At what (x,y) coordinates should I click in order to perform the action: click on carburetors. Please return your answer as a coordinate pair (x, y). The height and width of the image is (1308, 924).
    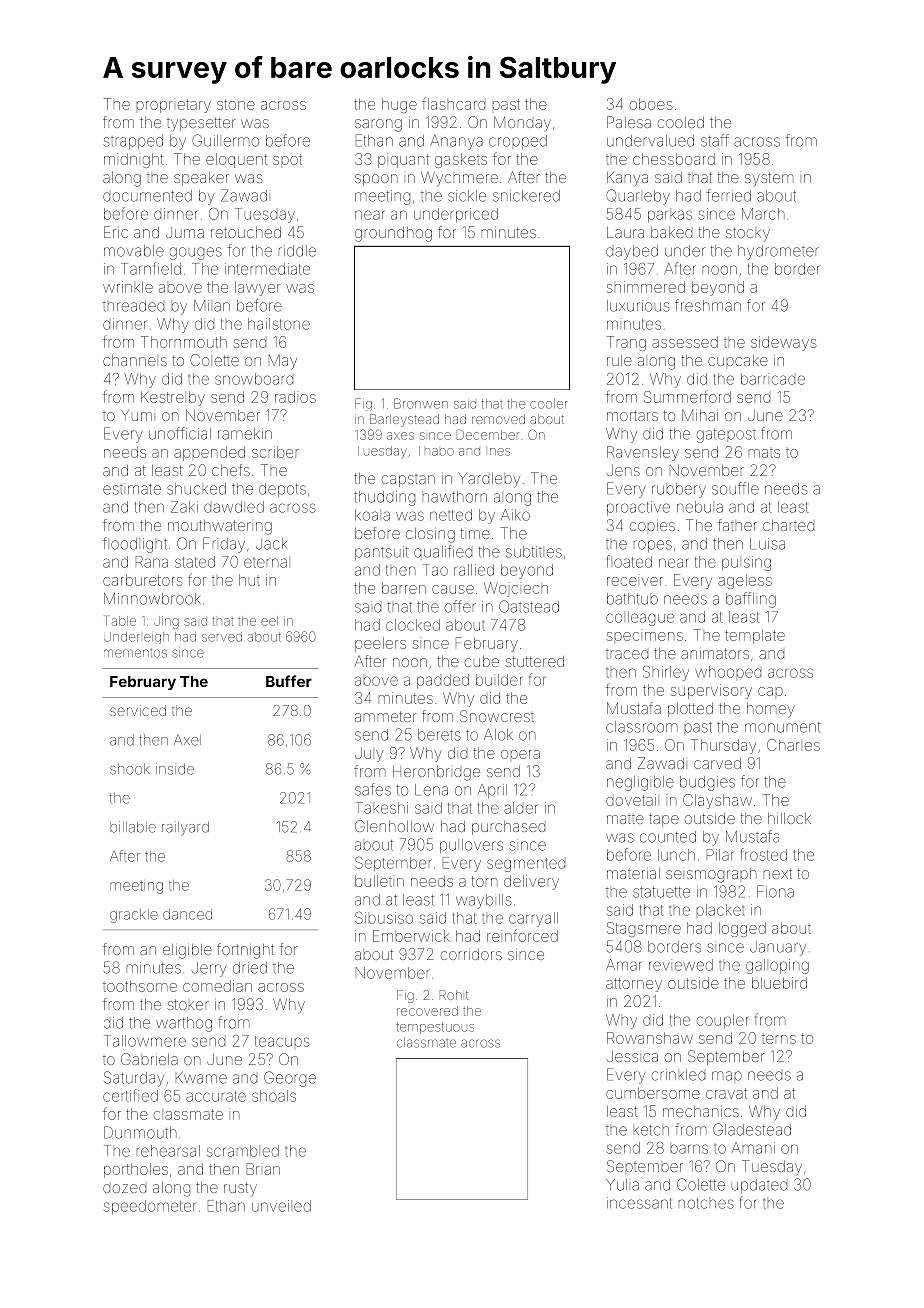
    Looking at the image, I should click on (143, 580).
